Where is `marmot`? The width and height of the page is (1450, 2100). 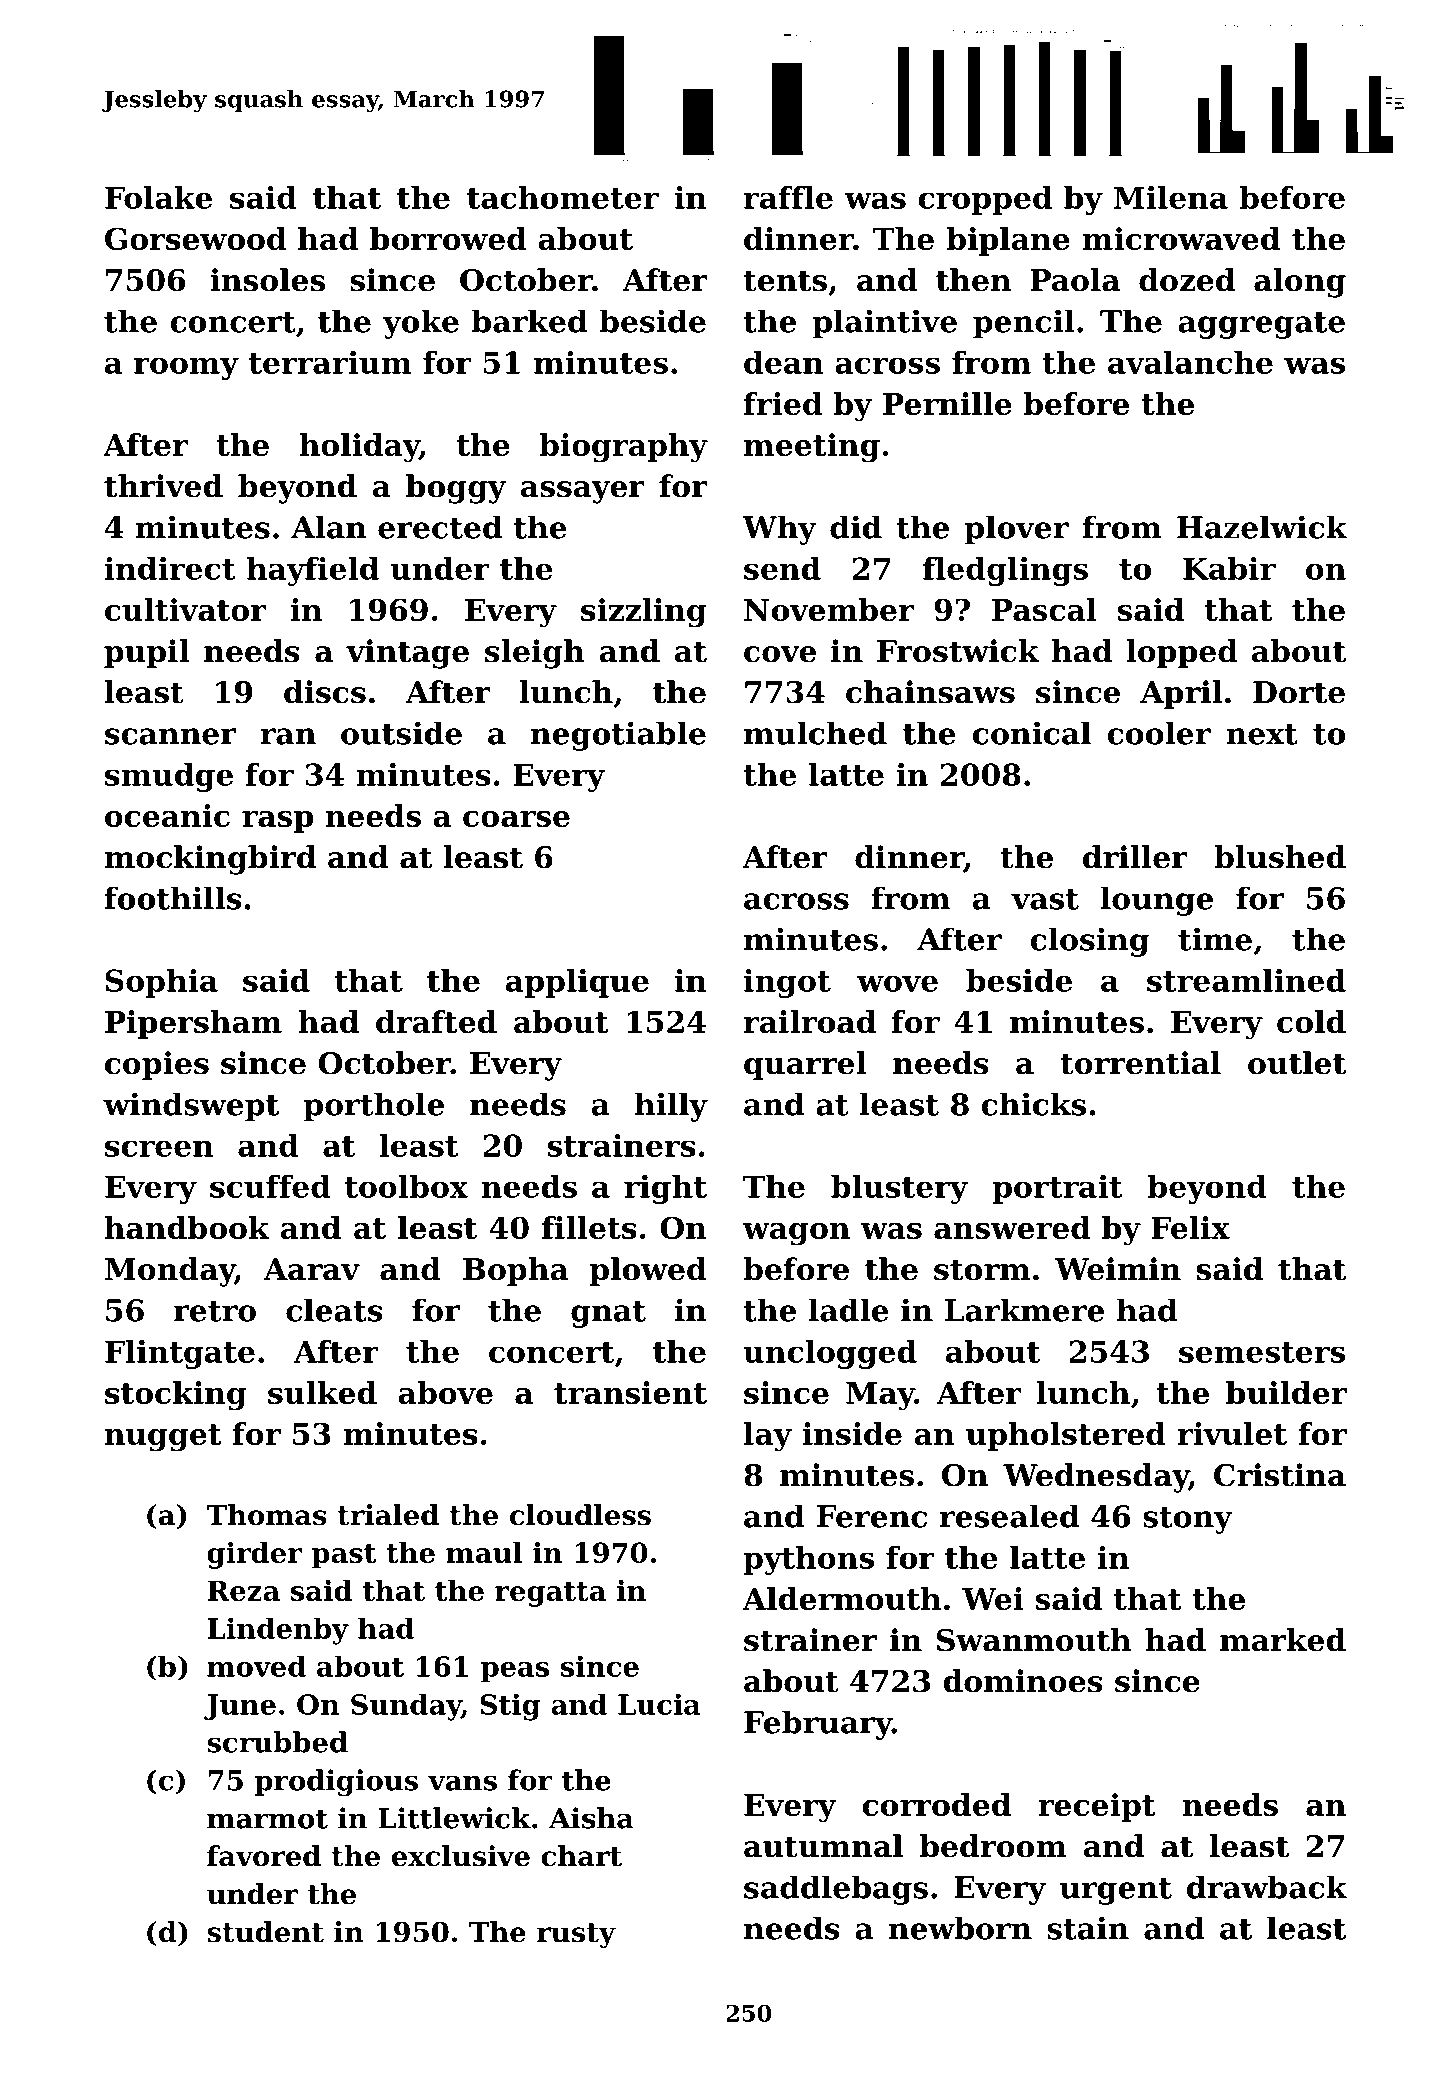 marmot is located at coordinates (267, 1819).
